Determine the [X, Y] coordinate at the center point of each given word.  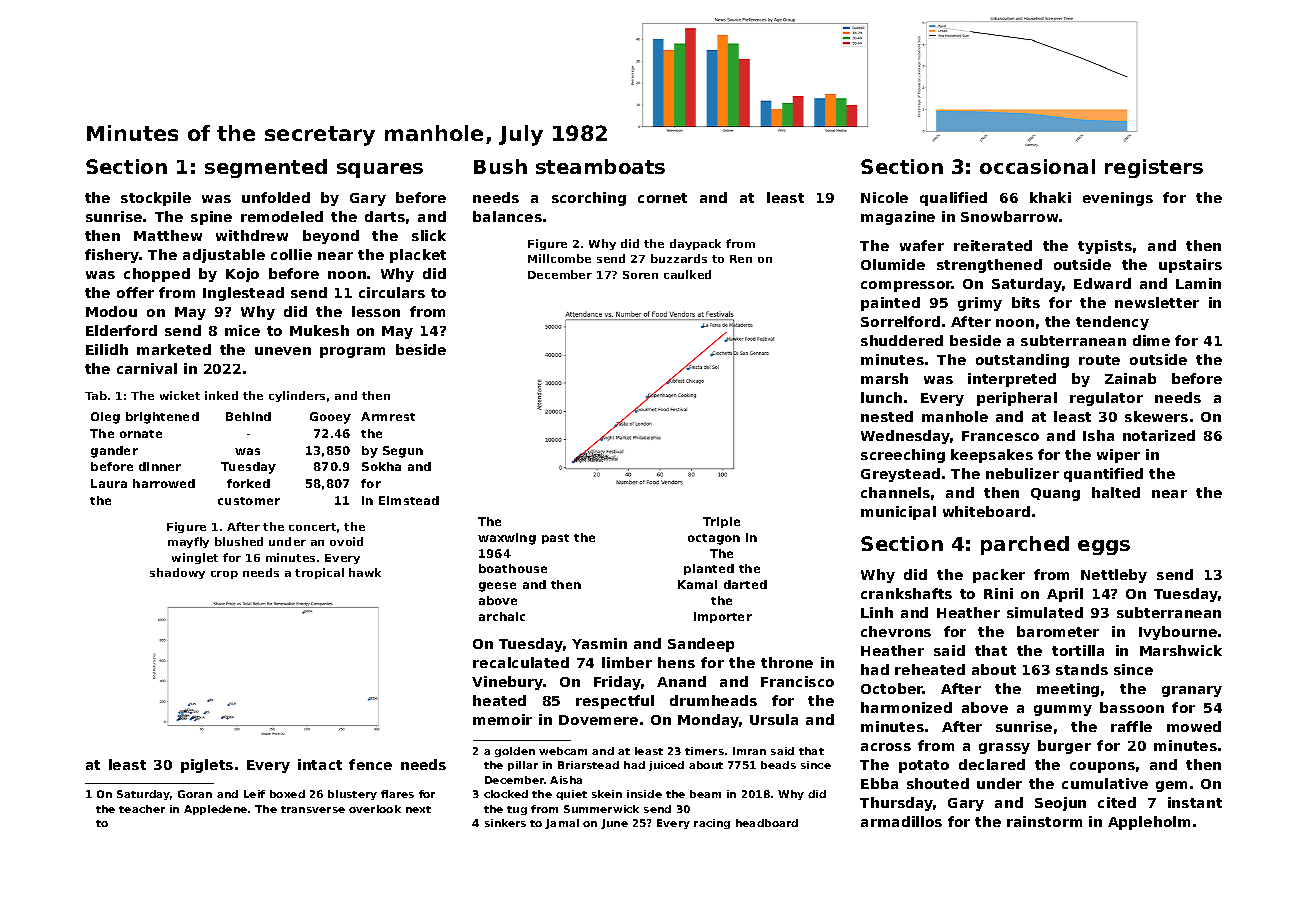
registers [1154, 168]
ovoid [346, 541]
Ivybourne [1178, 633]
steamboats [600, 166]
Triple [721, 522]
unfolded [276, 197]
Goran [195, 794]
